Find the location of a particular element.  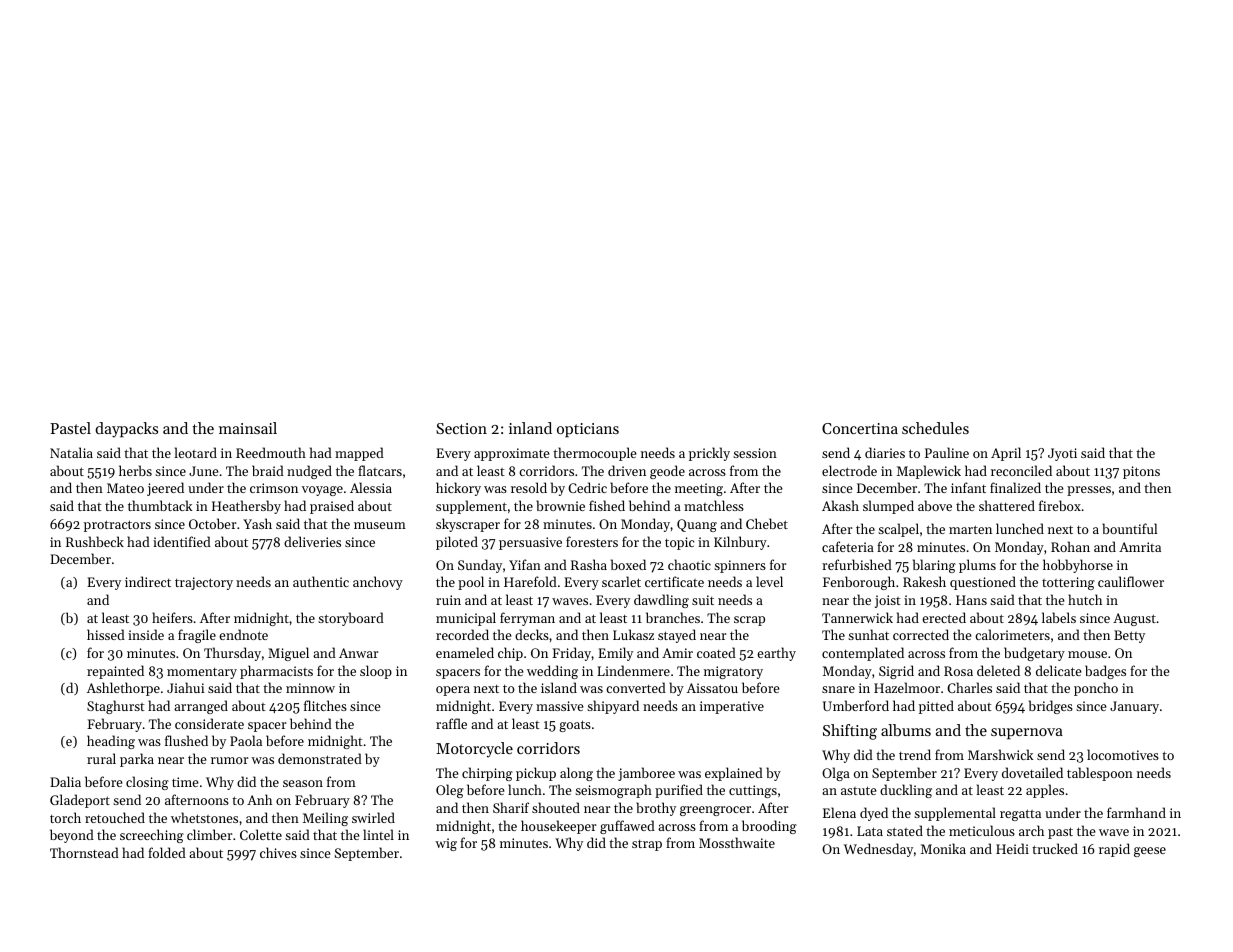

Colette is located at coordinates (261, 834).
